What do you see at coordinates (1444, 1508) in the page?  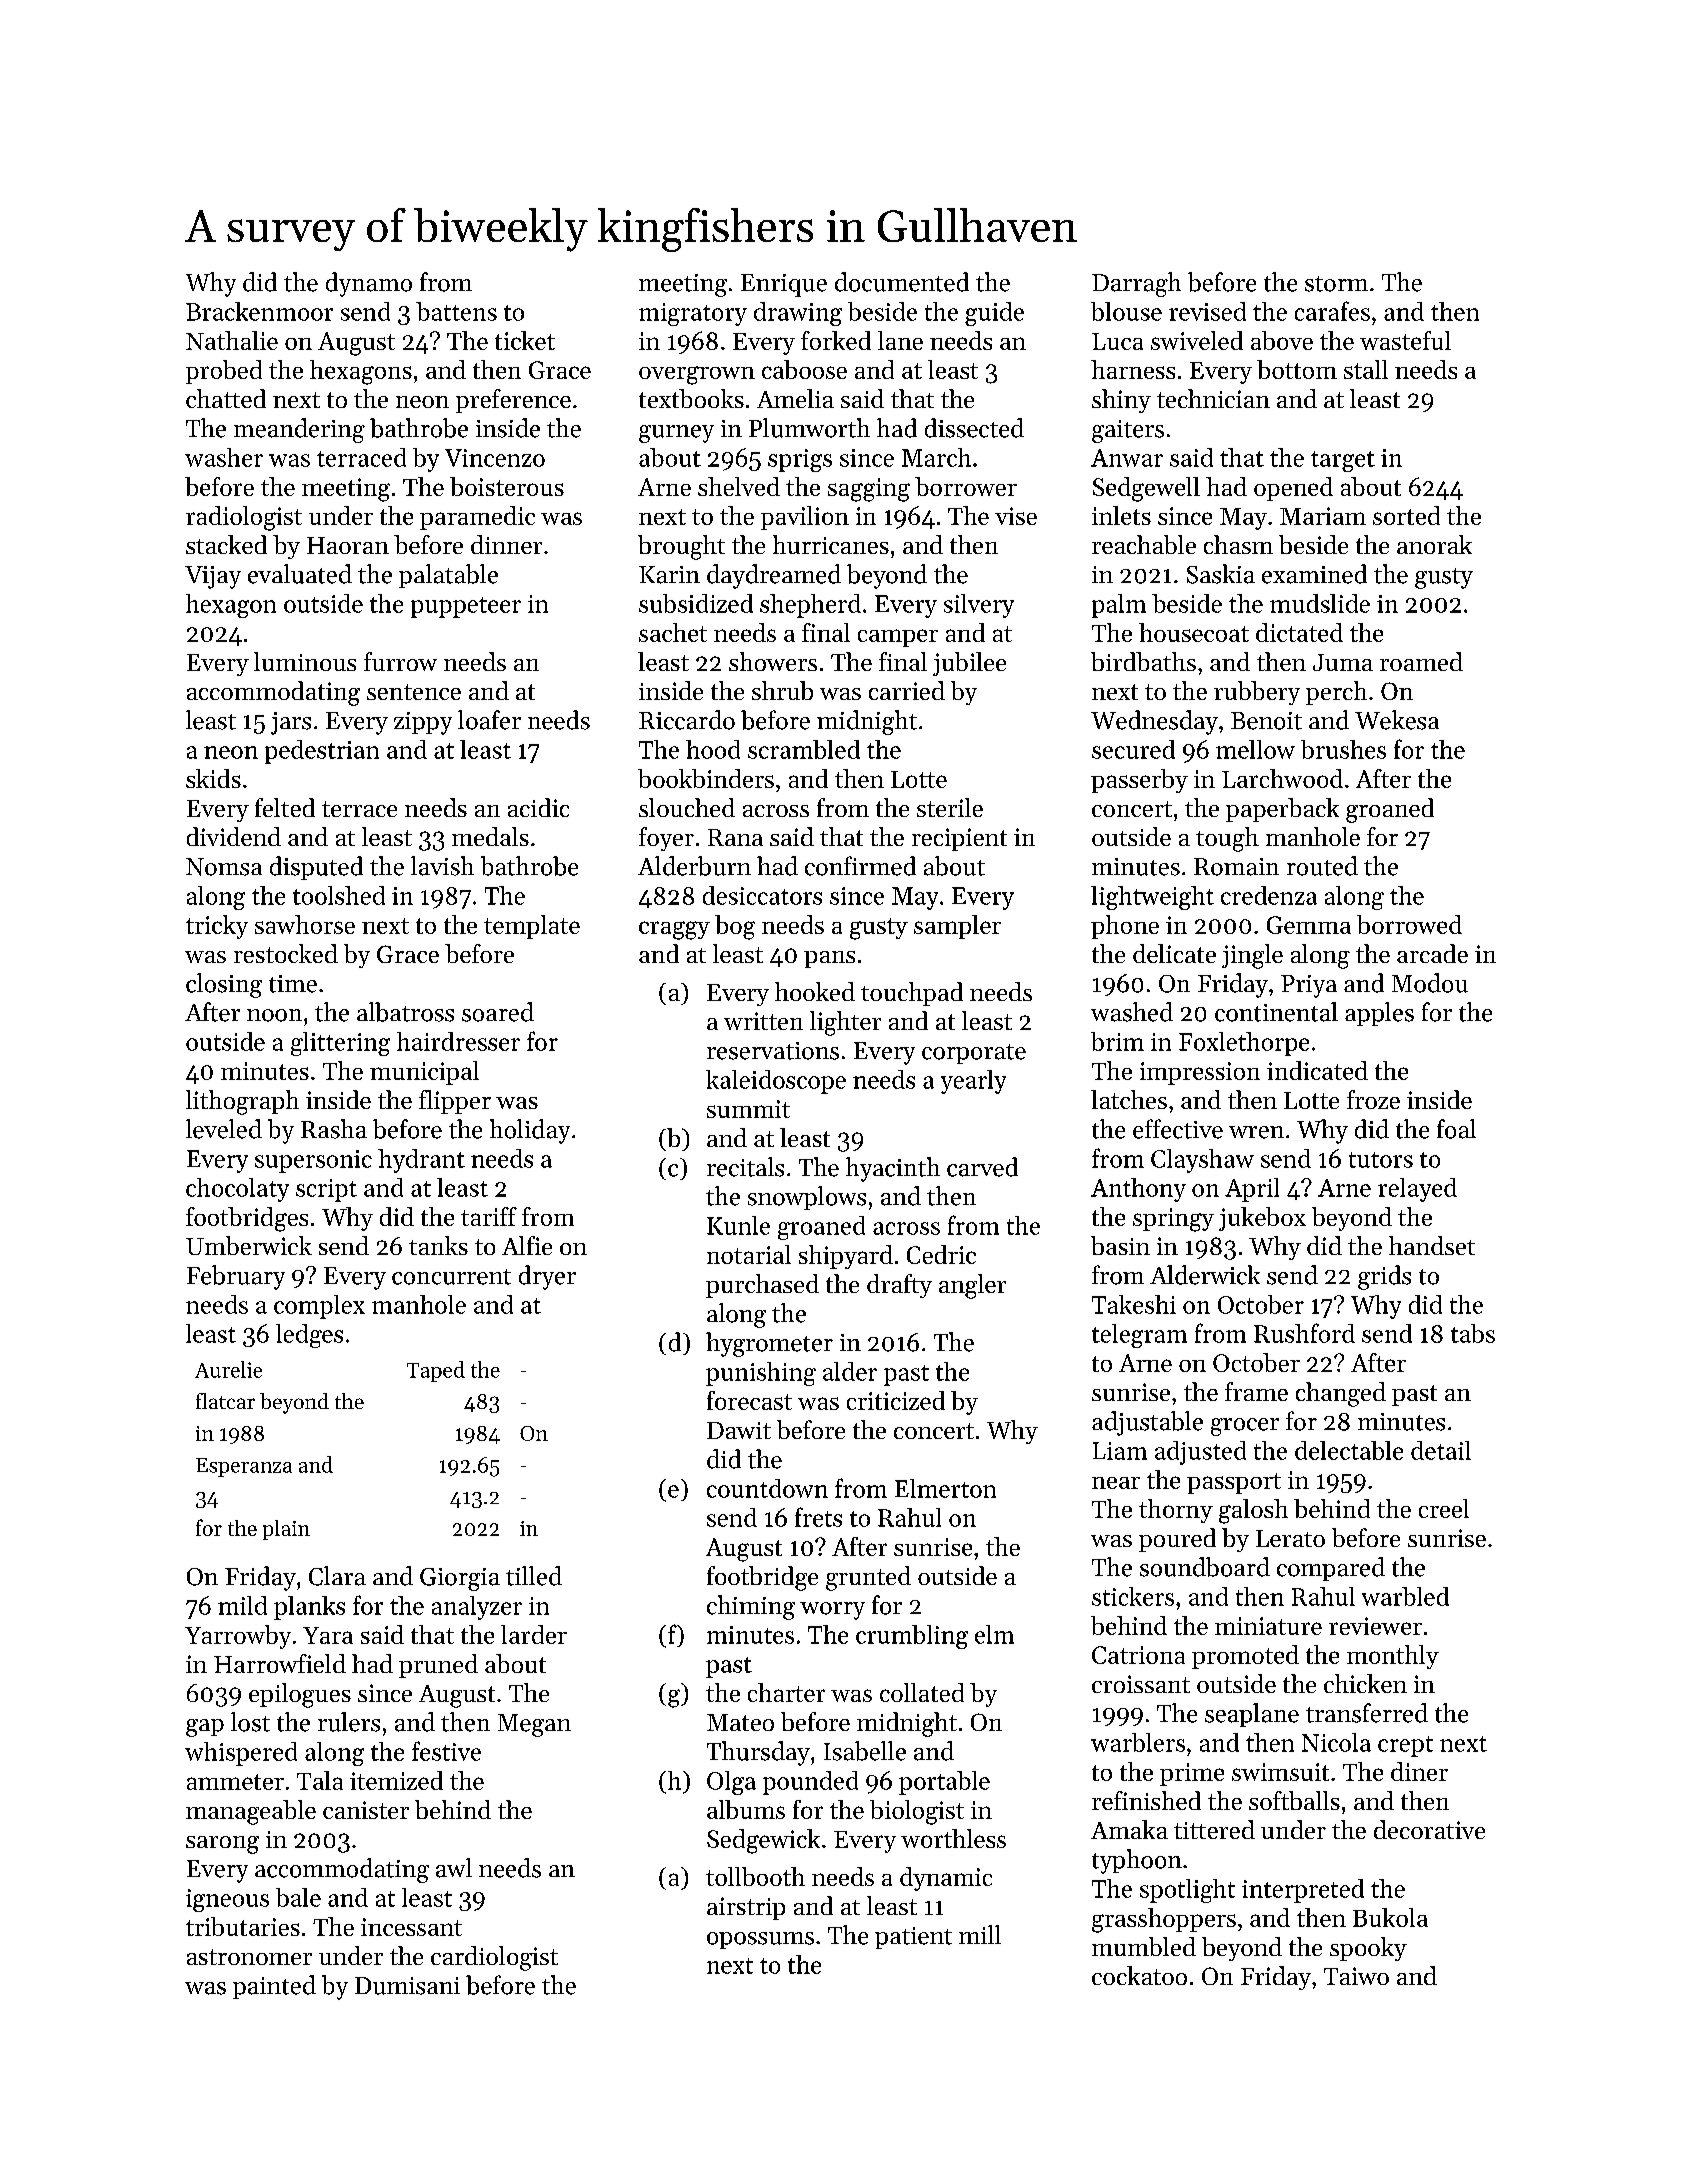 I see `creel` at bounding box center [1444, 1508].
